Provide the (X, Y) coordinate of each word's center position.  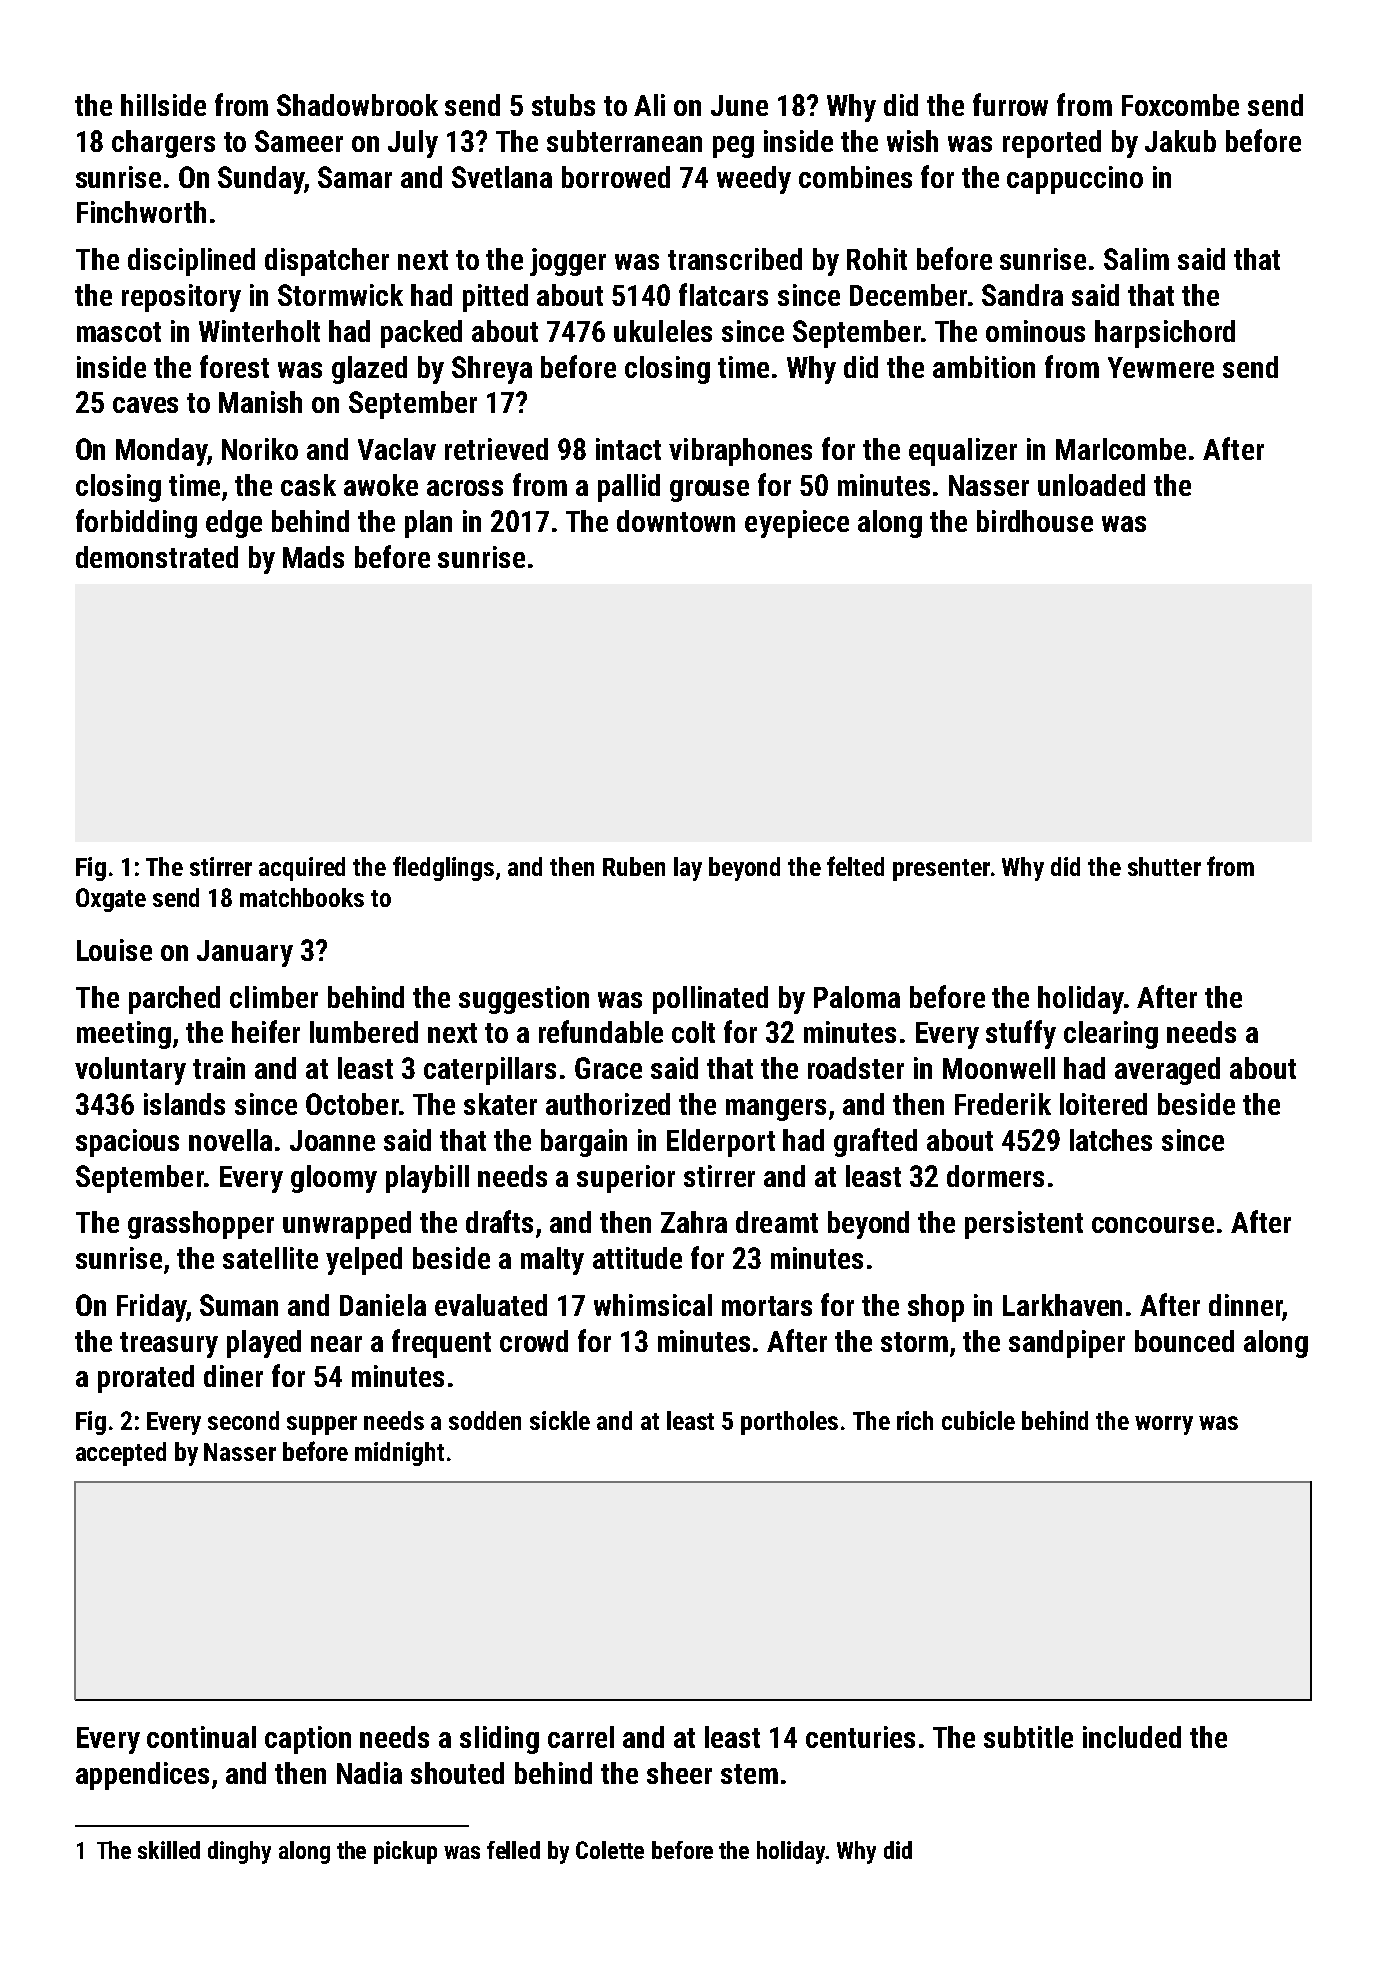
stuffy (1021, 1034)
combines (855, 177)
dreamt (777, 1222)
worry (1164, 1425)
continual (201, 1737)
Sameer (299, 141)
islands (184, 1104)
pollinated (710, 1000)
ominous (1035, 331)
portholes (789, 1423)
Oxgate (111, 900)
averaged (1167, 1071)
